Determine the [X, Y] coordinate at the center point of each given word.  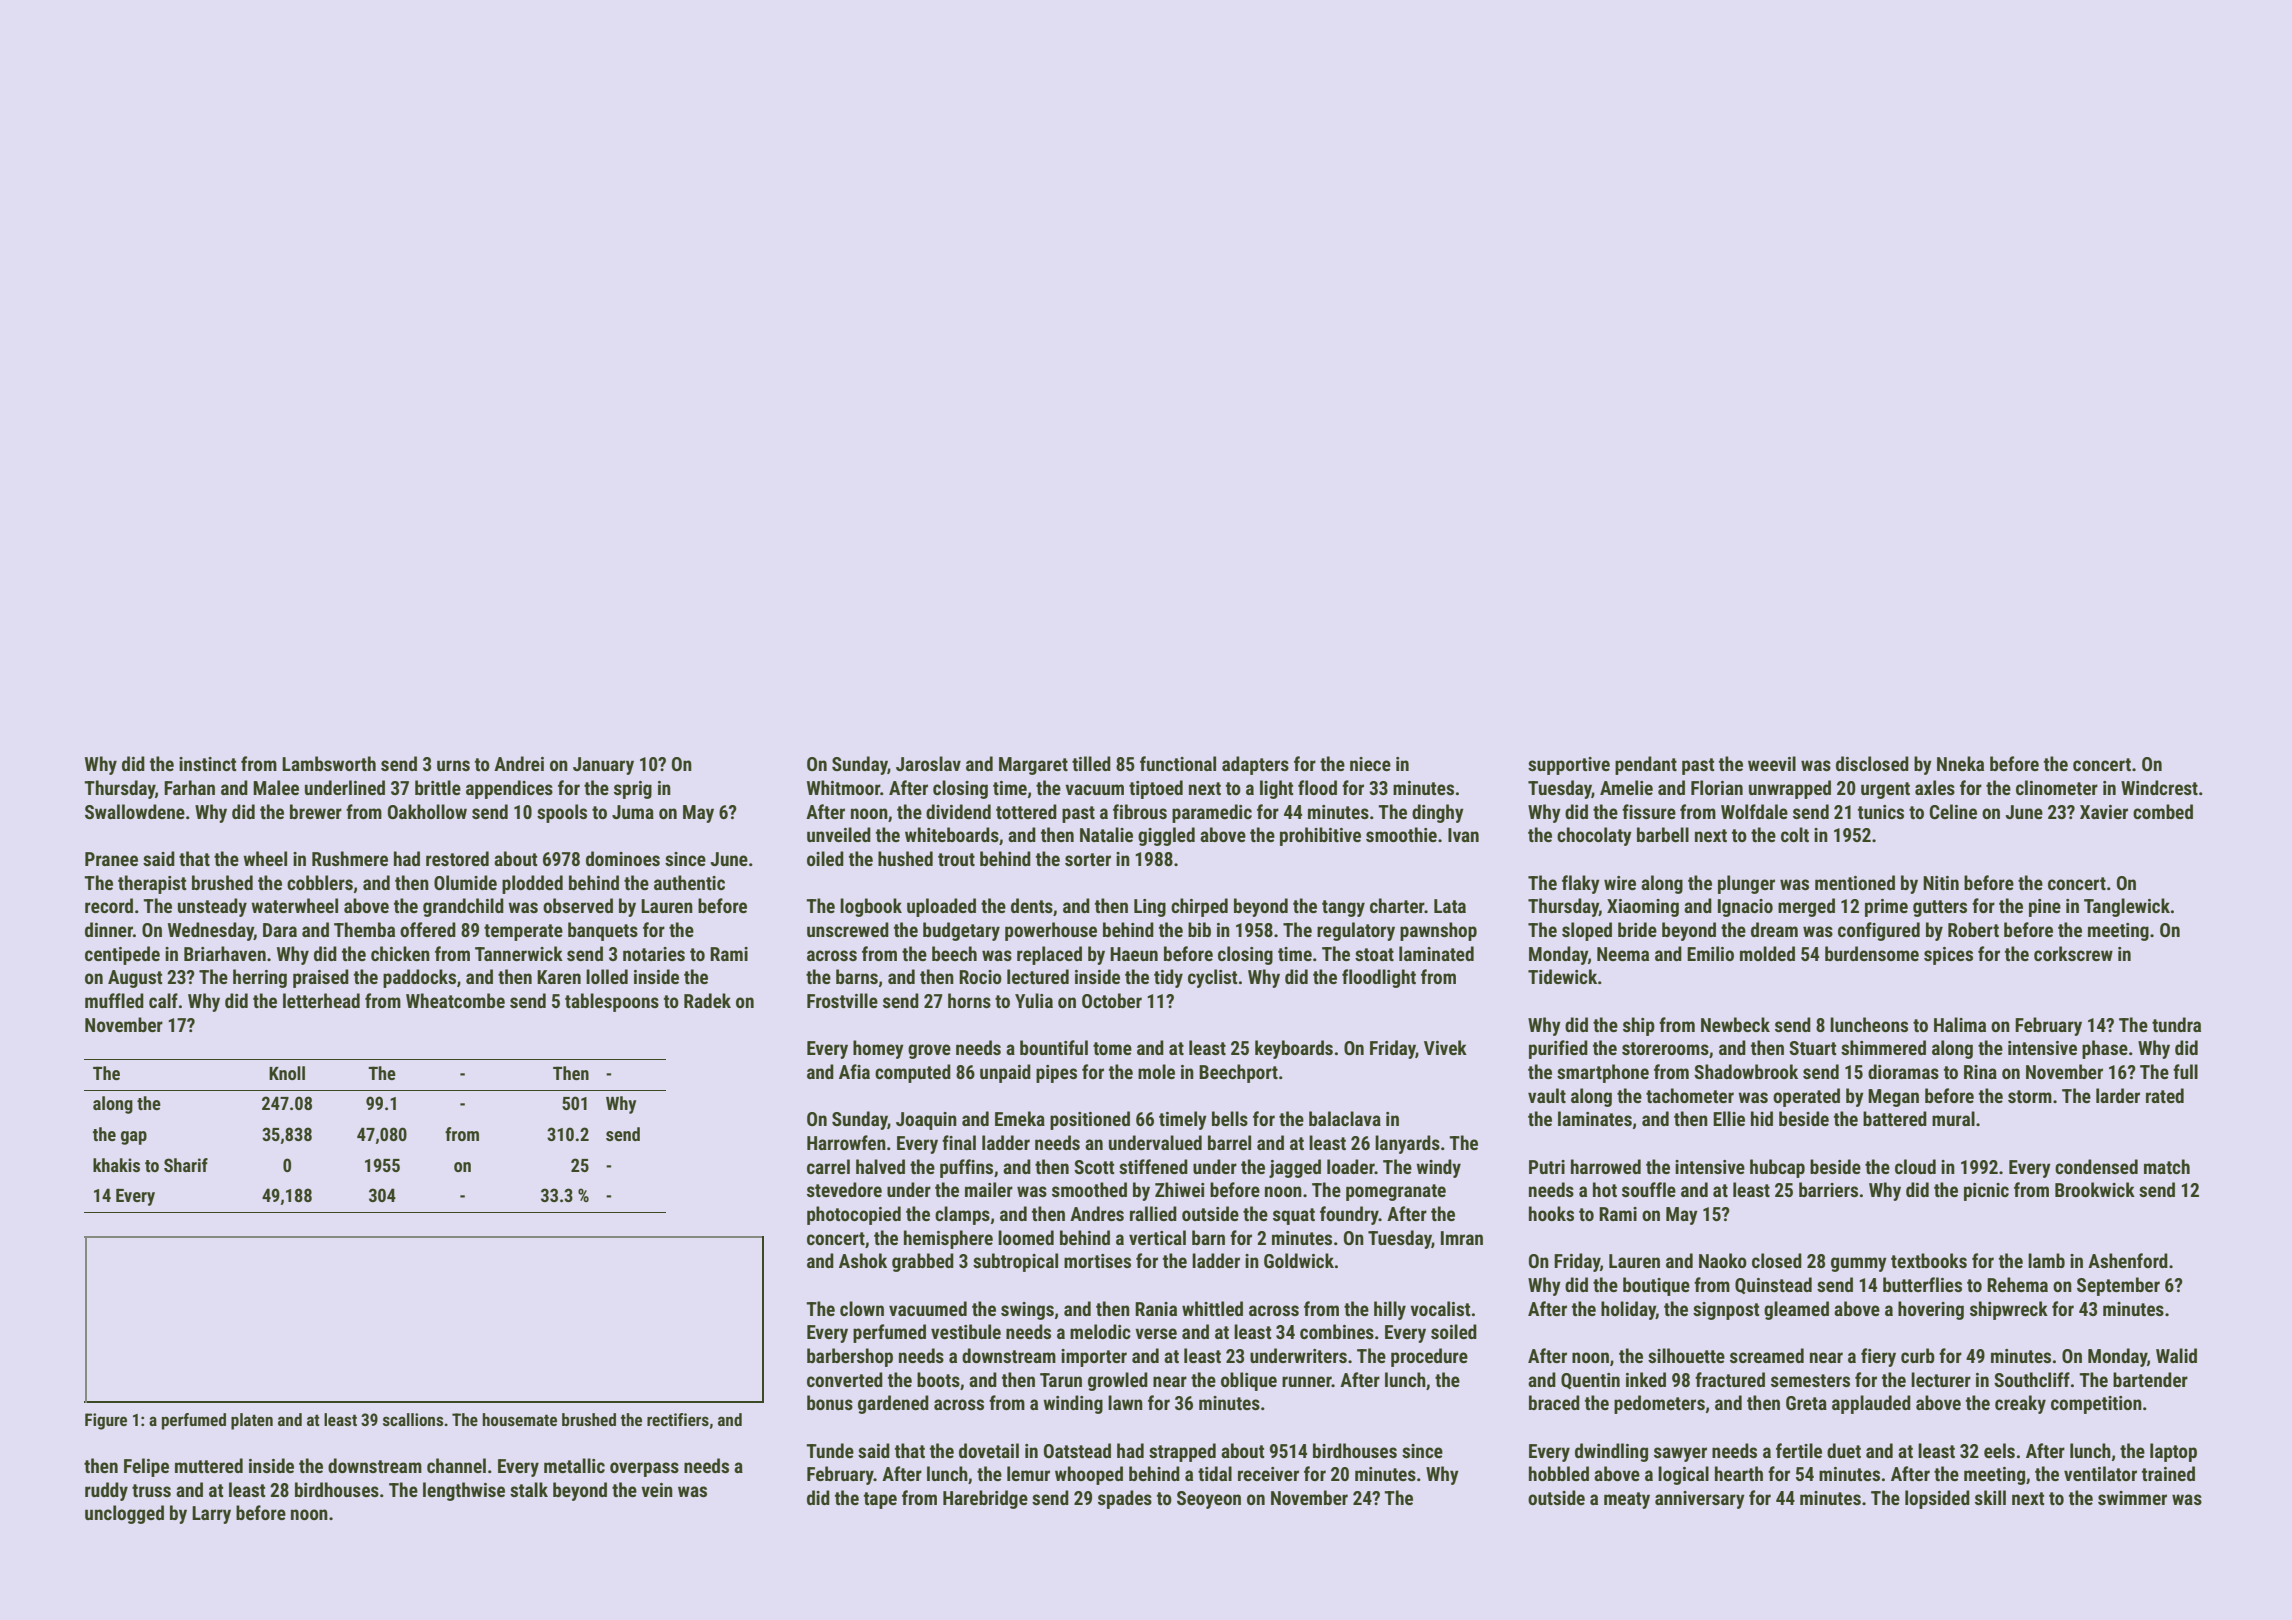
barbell [1663, 834]
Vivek [1445, 1047]
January [603, 766]
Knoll [287, 1073]
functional [1178, 763]
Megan [1893, 1098]
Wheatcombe [455, 1000]
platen [252, 1421]
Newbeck [1735, 1024]
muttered [209, 1465]
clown [862, 1308]
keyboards [1294, 1049]
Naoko [1723, 1260]
